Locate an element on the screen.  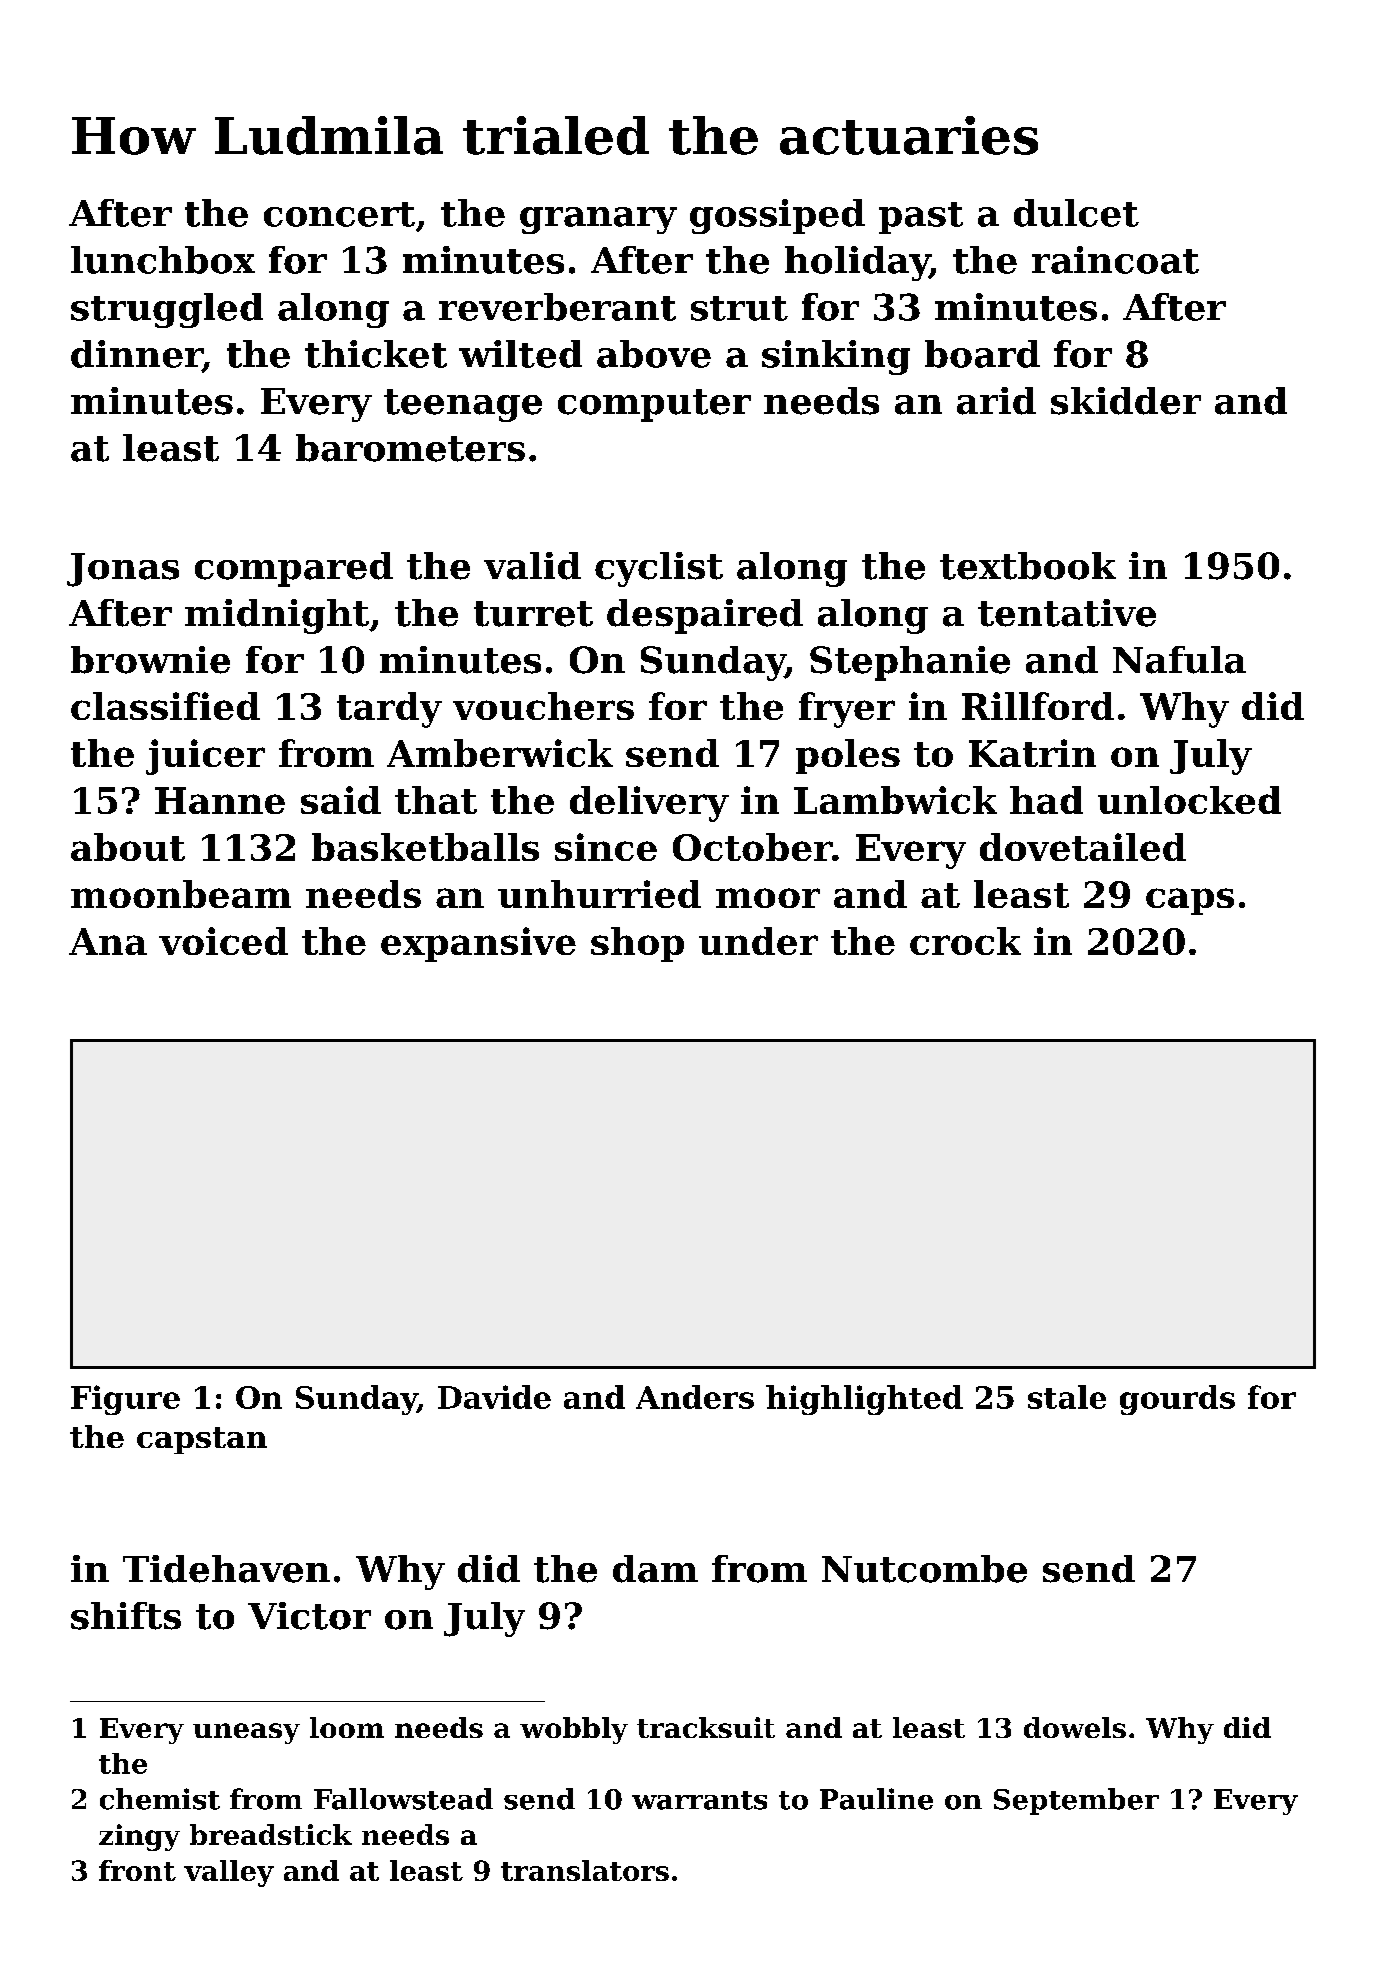
zingy is located at coordinates (139, 1837).
